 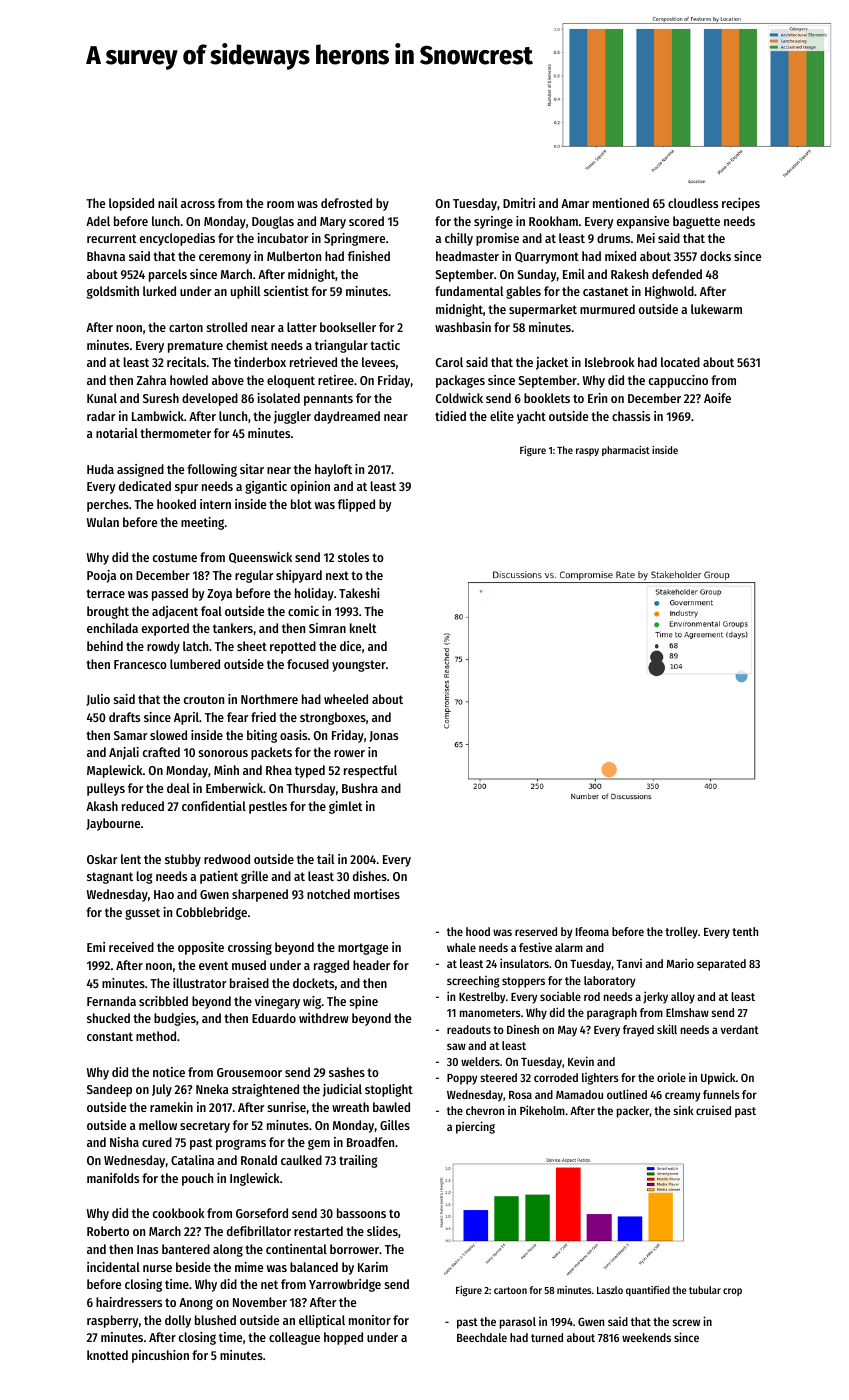 What do you see at coordinates (547, 1337) in the screenshot?
I see `turned` at bounding box center [547, 1337].
